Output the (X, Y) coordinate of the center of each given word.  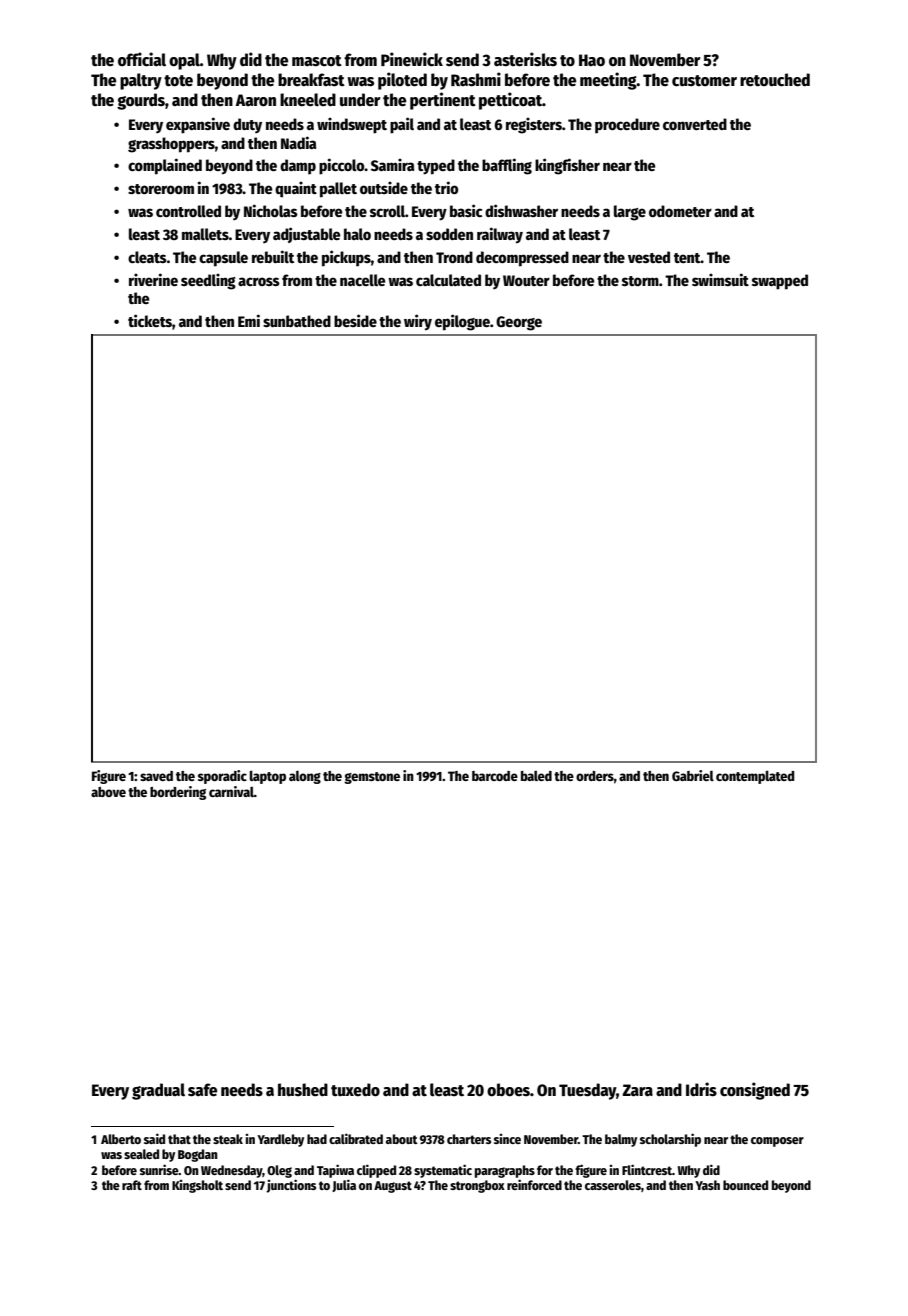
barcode (495, 776)
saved (156, 776)
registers (534, 125)
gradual (158, 1091)
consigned (755, 1091)
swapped (780, 282)
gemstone (372, 778)
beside (355, 320)
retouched (775, 80)
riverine (153, 279)
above (108, 792)
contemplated (755, 777)
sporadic (222, 777)
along (305, 777)
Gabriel (693, 775)
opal (184, 61)
